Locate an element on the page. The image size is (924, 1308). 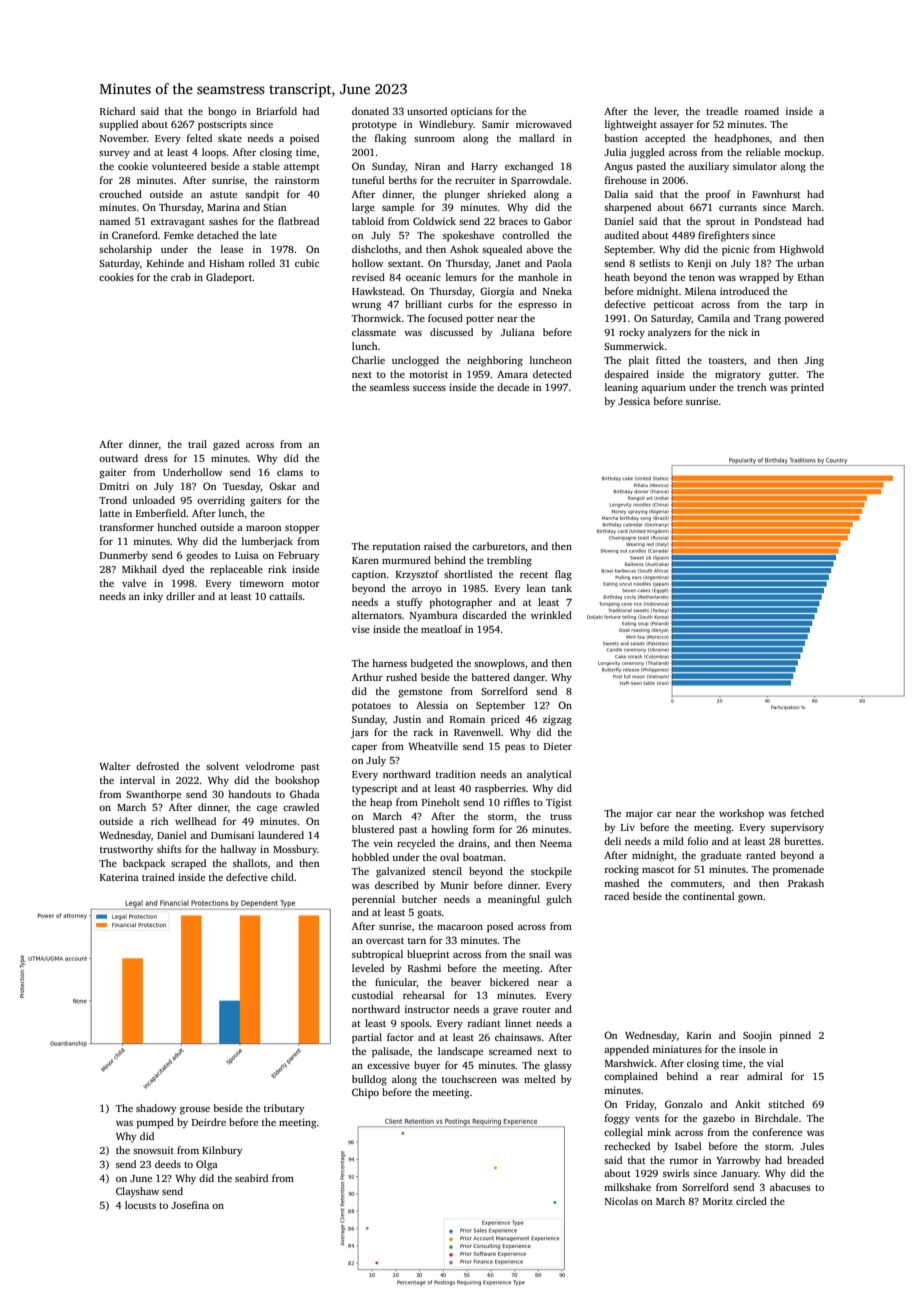
supplied is located at coordinates (118, 125).
